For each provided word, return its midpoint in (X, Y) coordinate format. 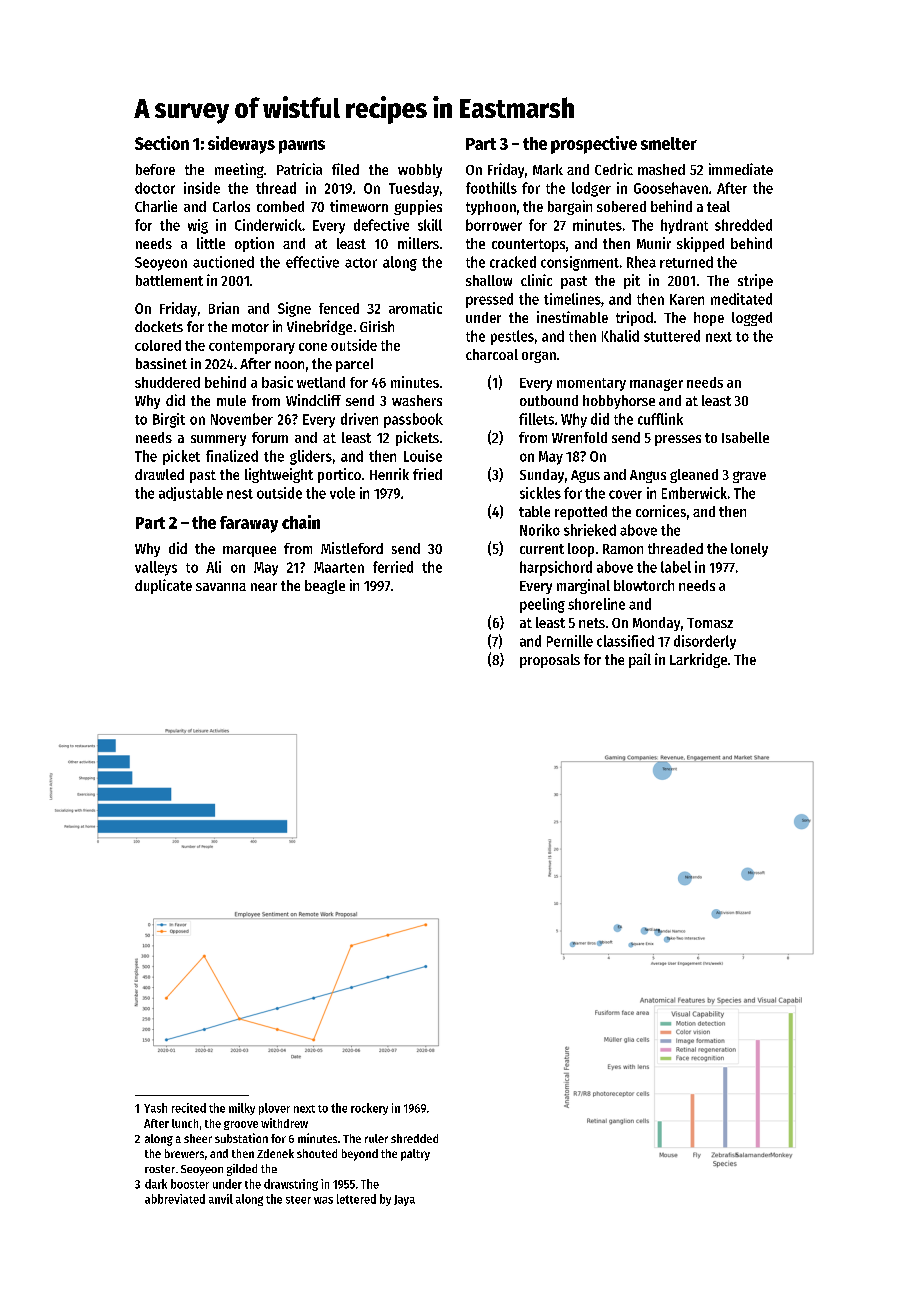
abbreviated (175, 1199)
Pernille (570, 641)
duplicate (163, 586)
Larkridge (698, 660)
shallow (489, 280)
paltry (415, 1155)
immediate (741, 169)
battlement (169, 280)
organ (539, 357)
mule (231, 400)
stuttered (672, 336)
